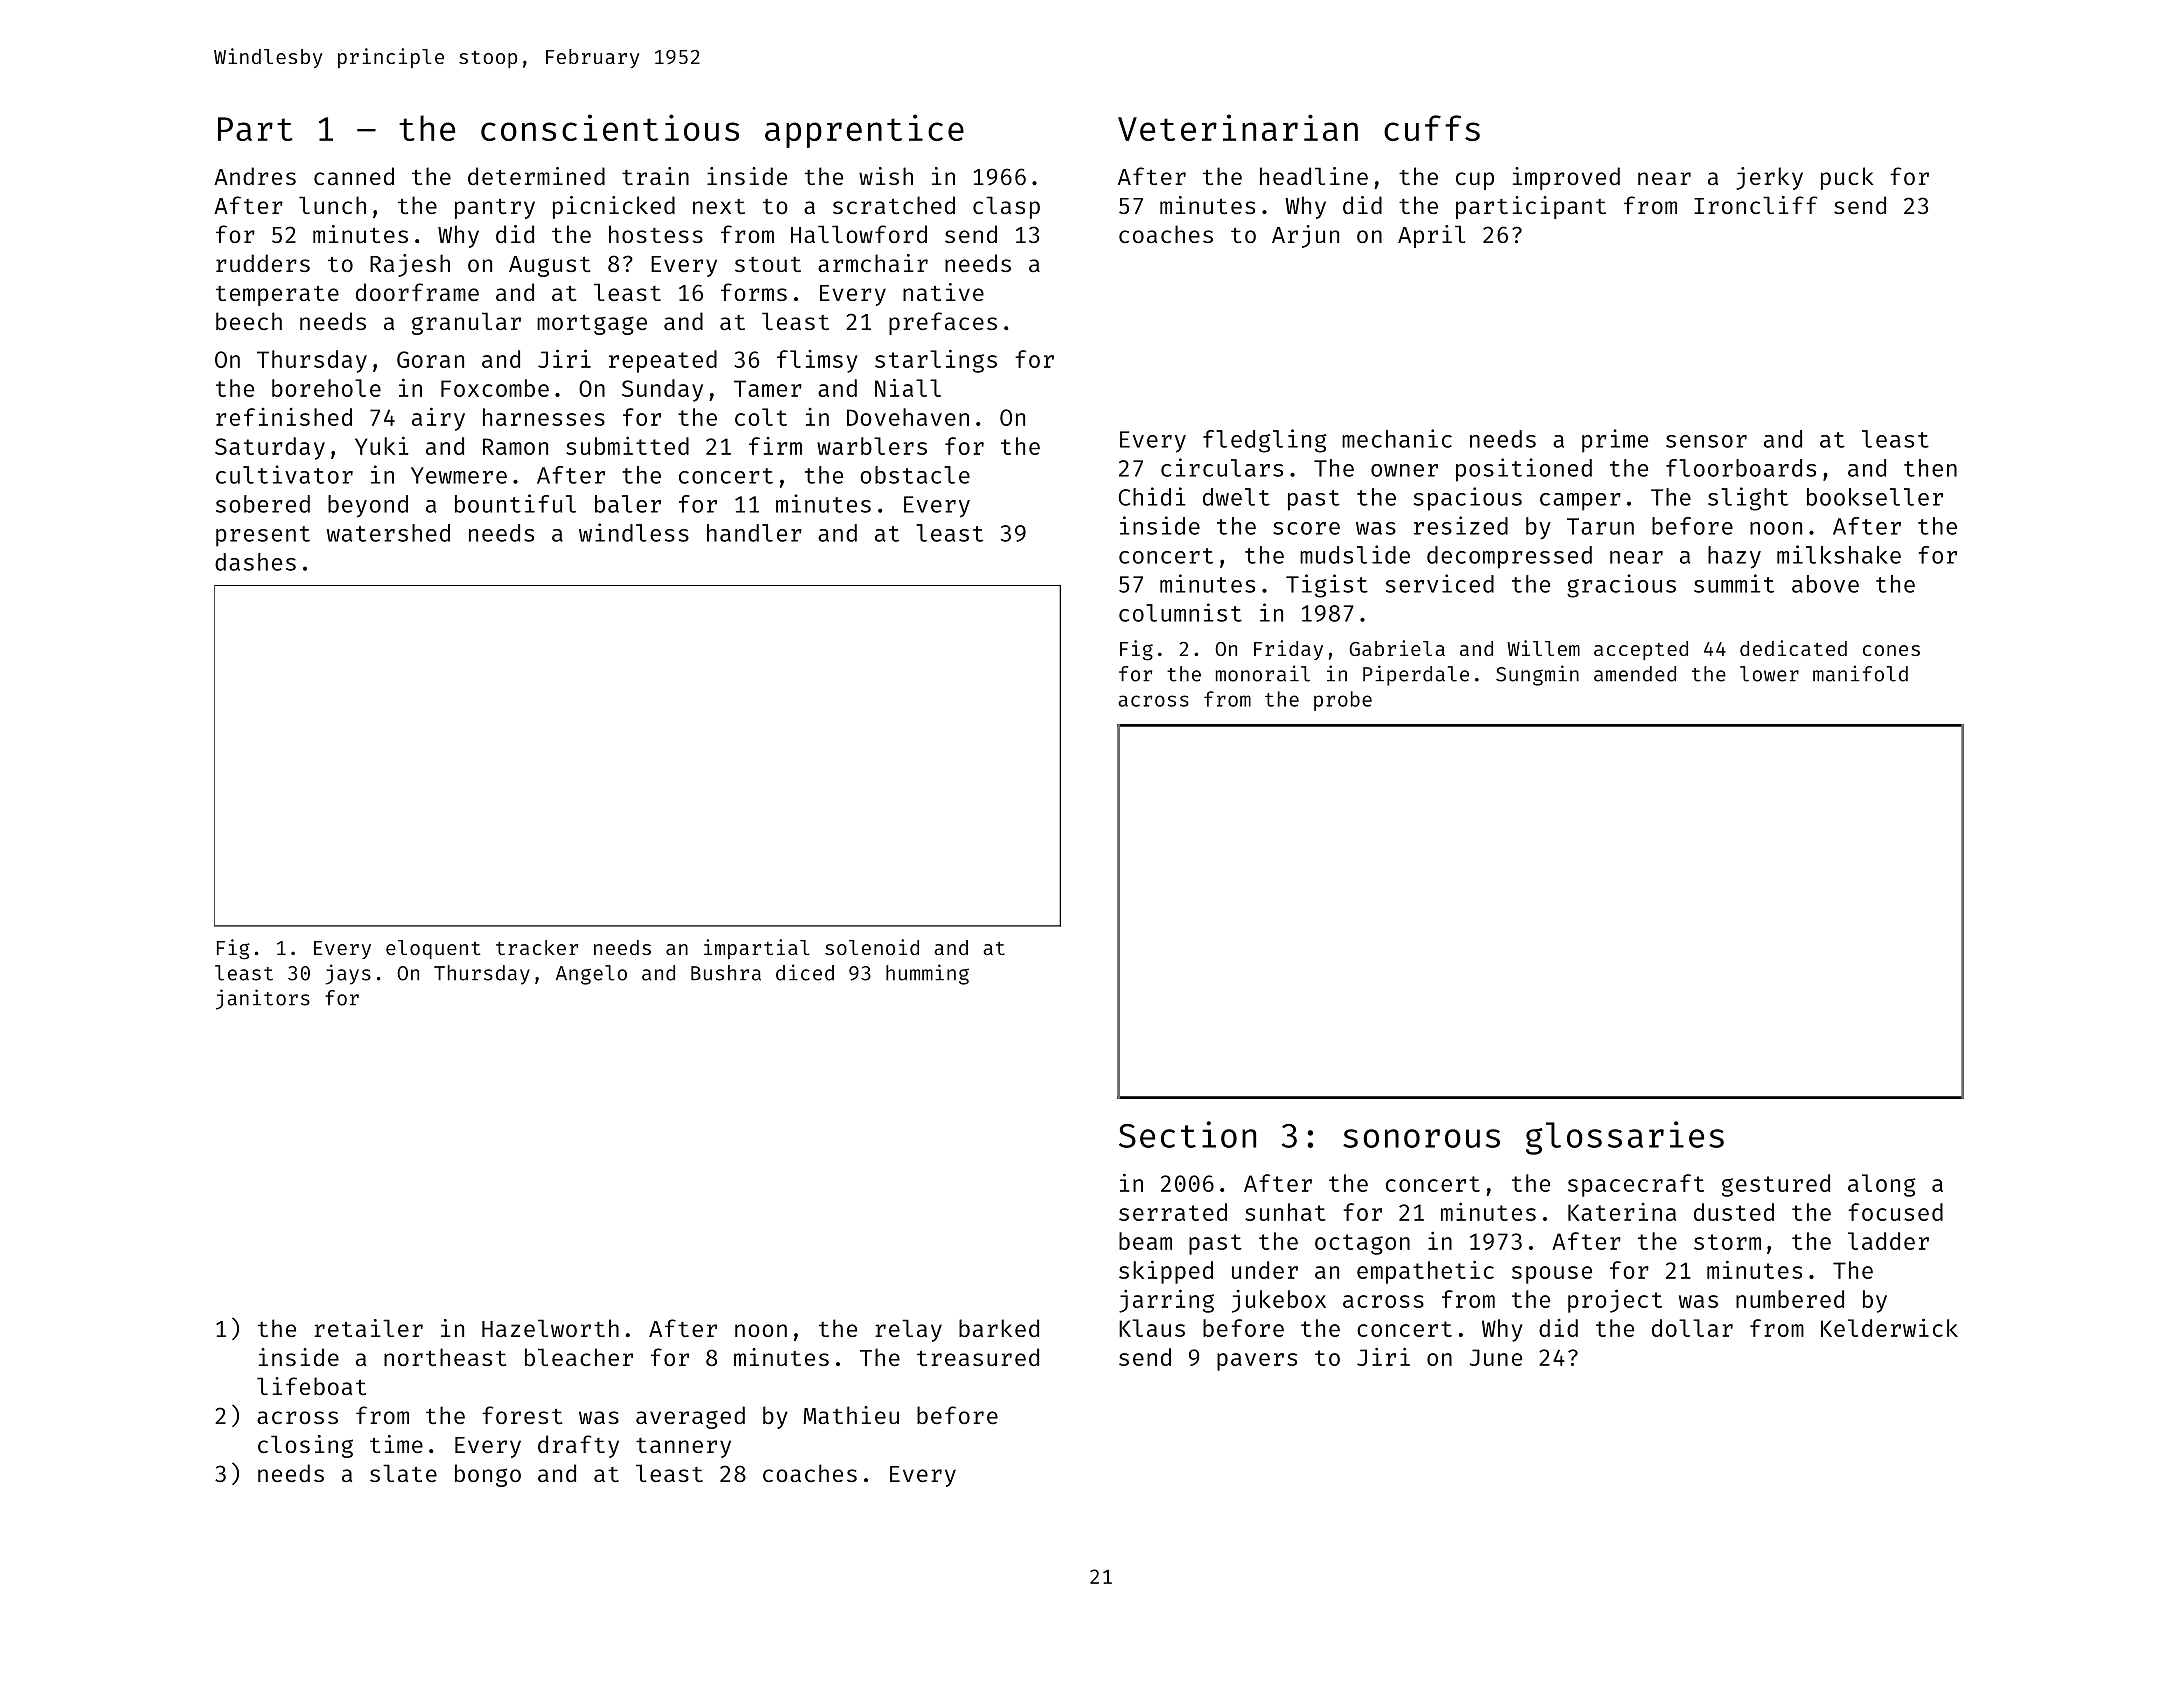 This page has width=2178, height=1683. I want to click on Hazelworth, so click(550, 1328).
